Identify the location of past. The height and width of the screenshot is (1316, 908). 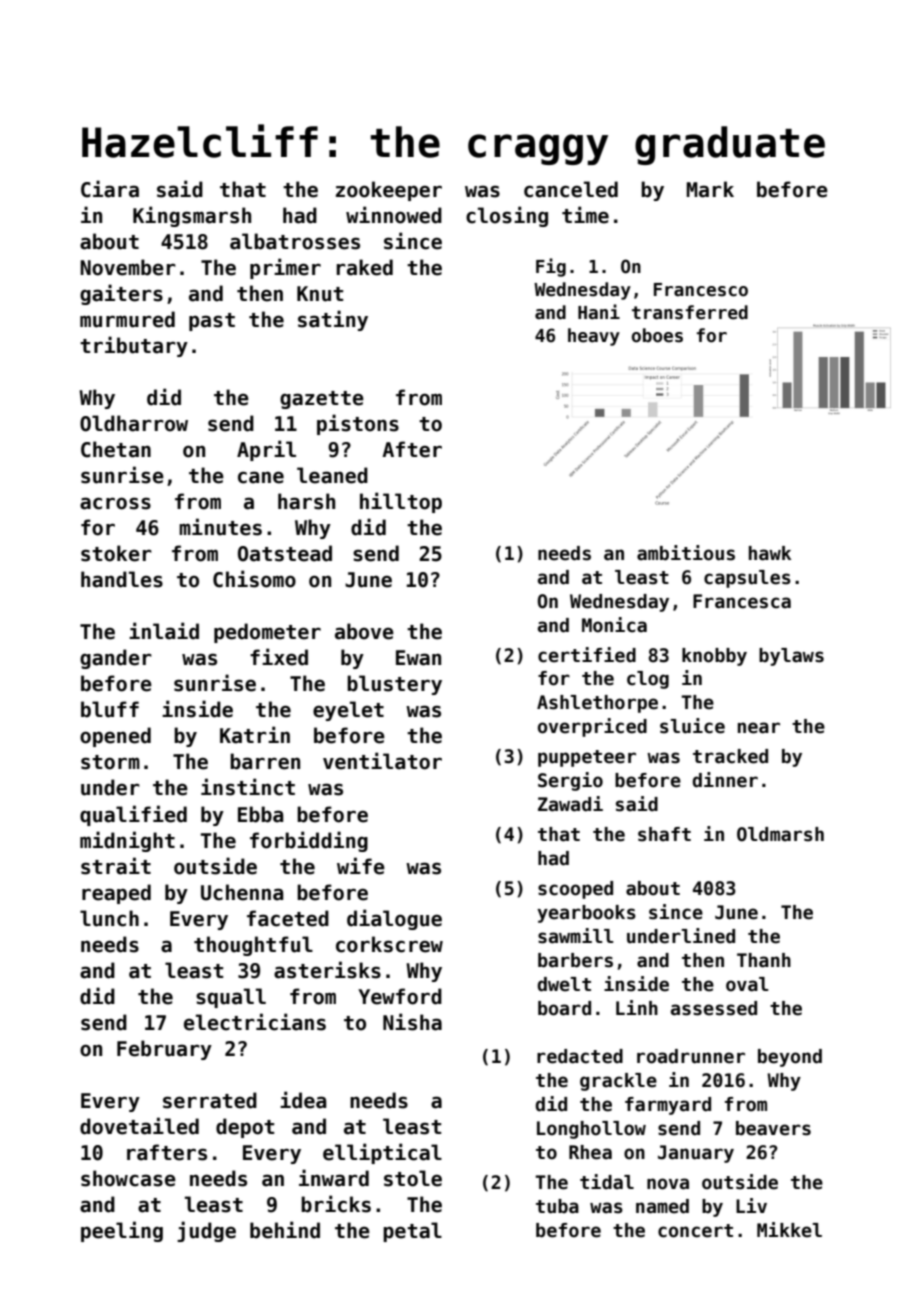
(212, 322).
